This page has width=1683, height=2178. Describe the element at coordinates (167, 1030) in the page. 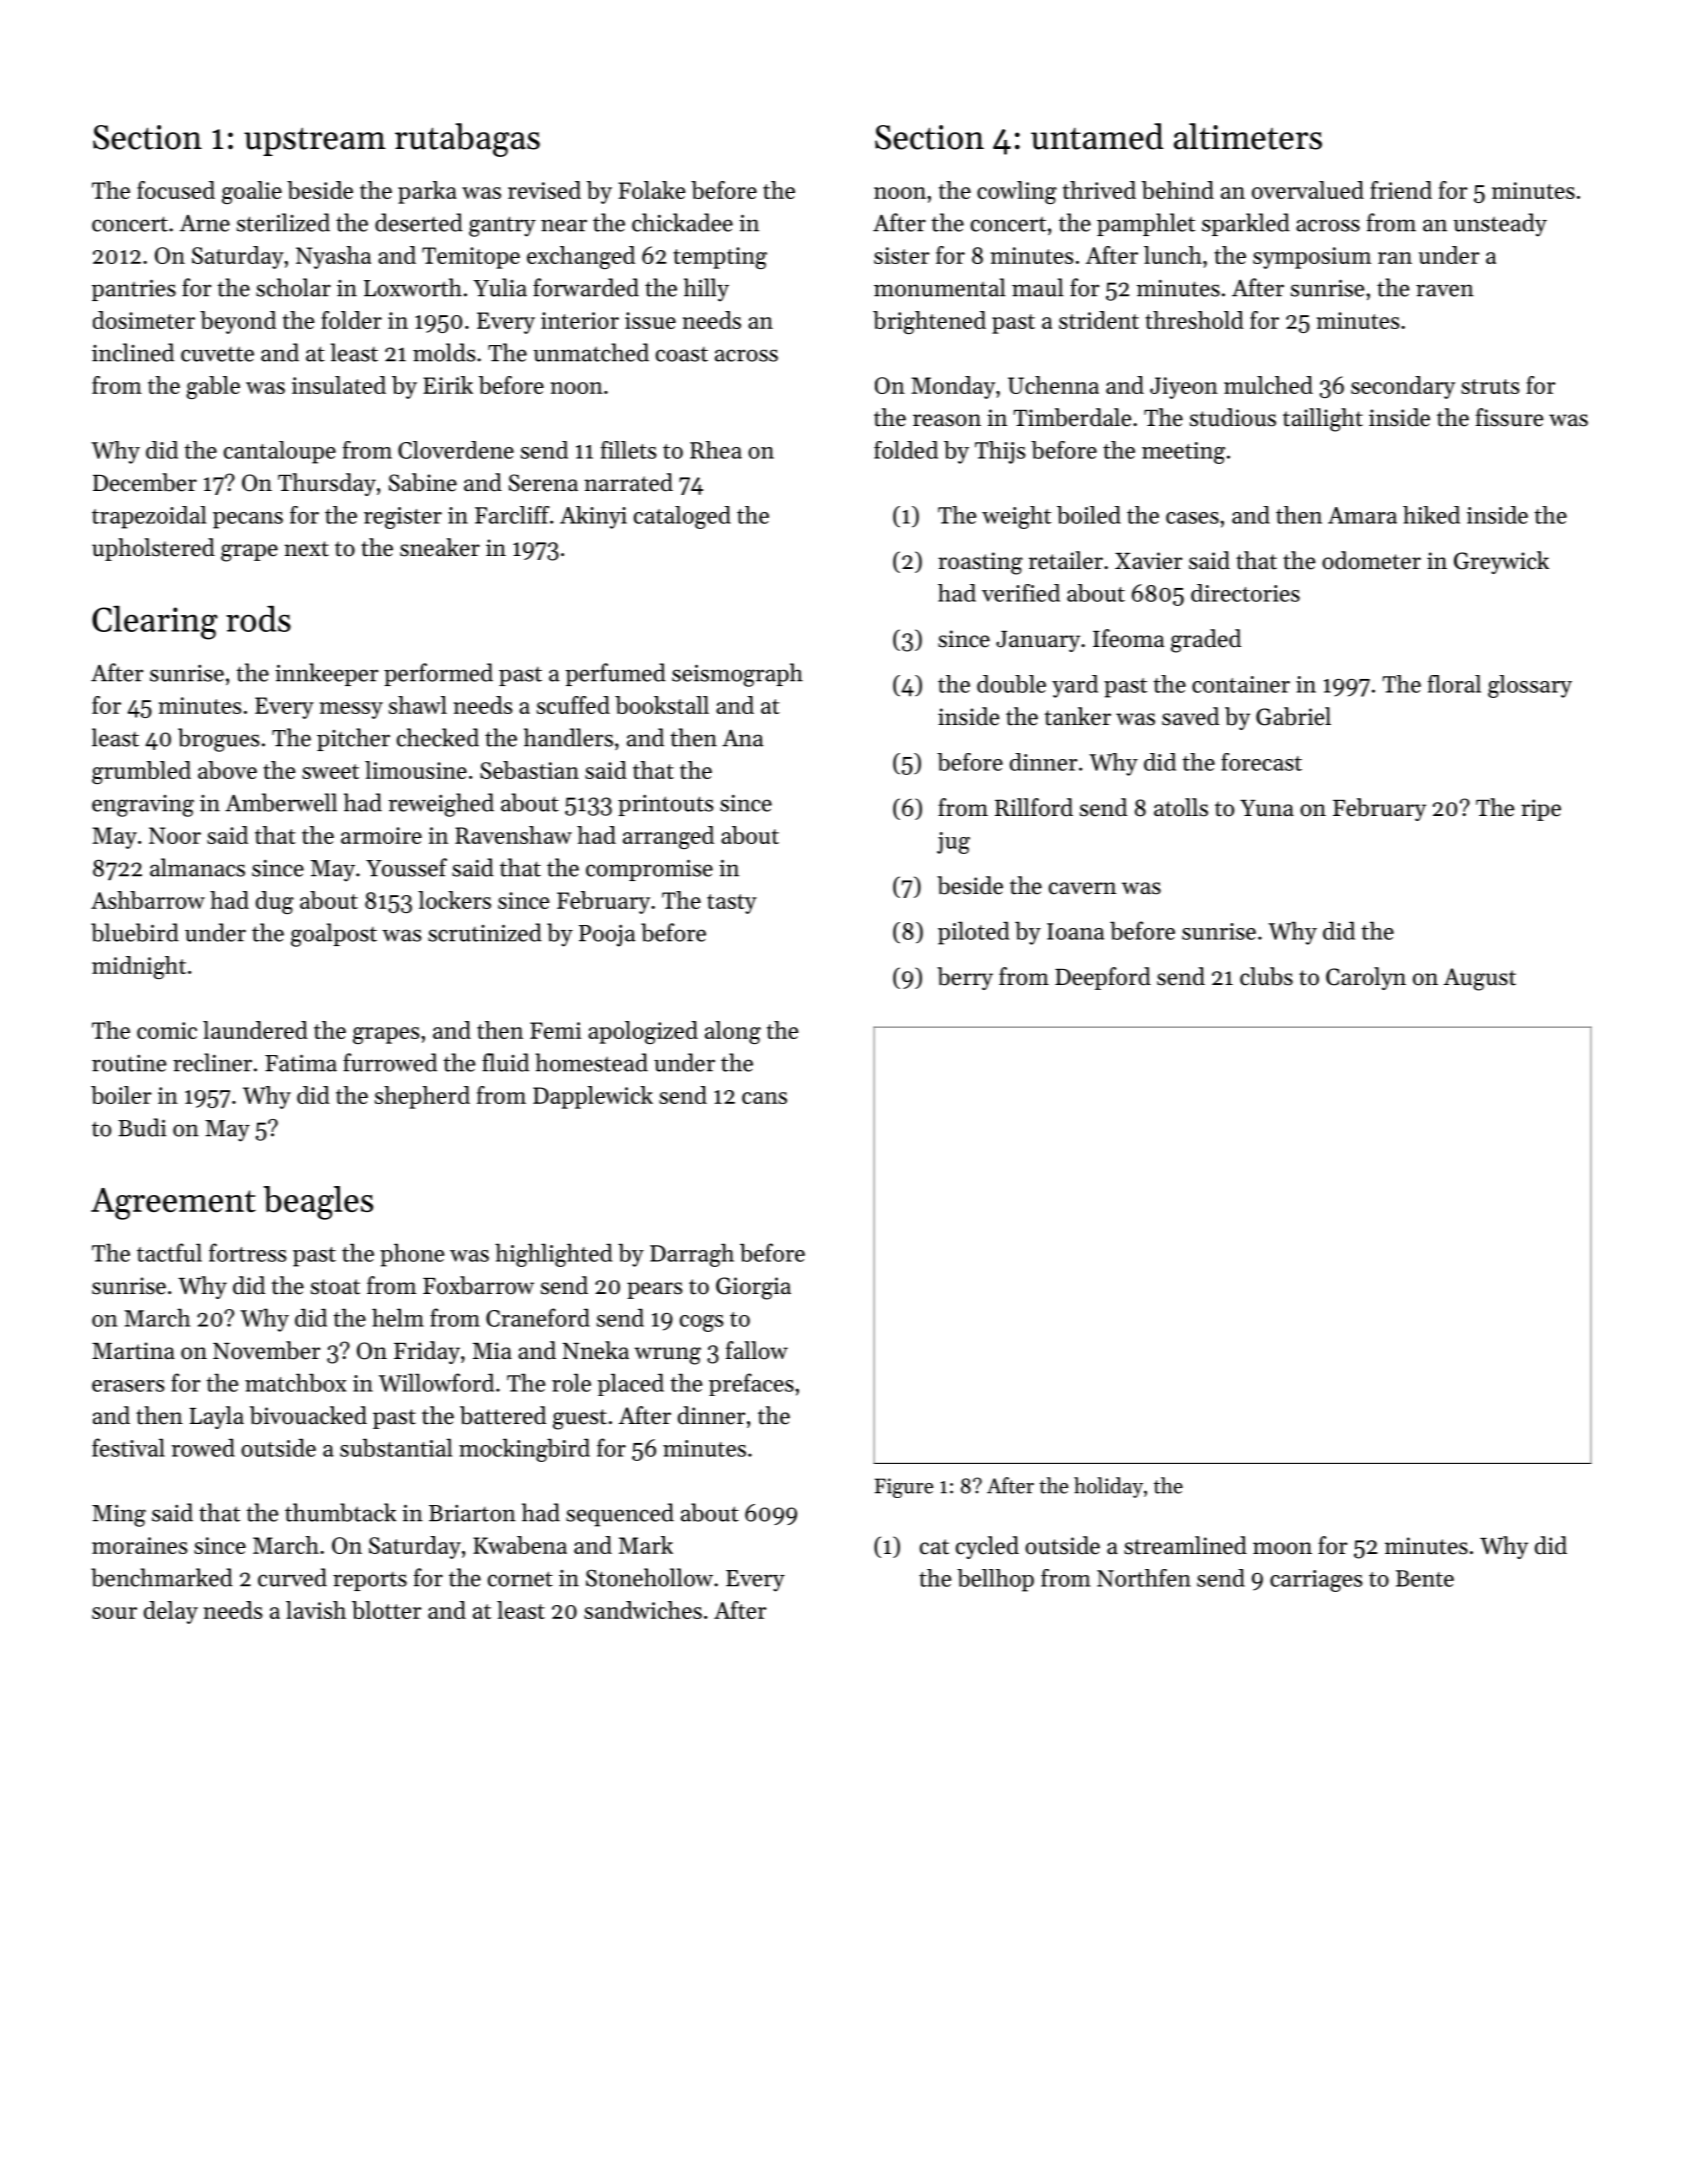

I see `comic` at that location.
